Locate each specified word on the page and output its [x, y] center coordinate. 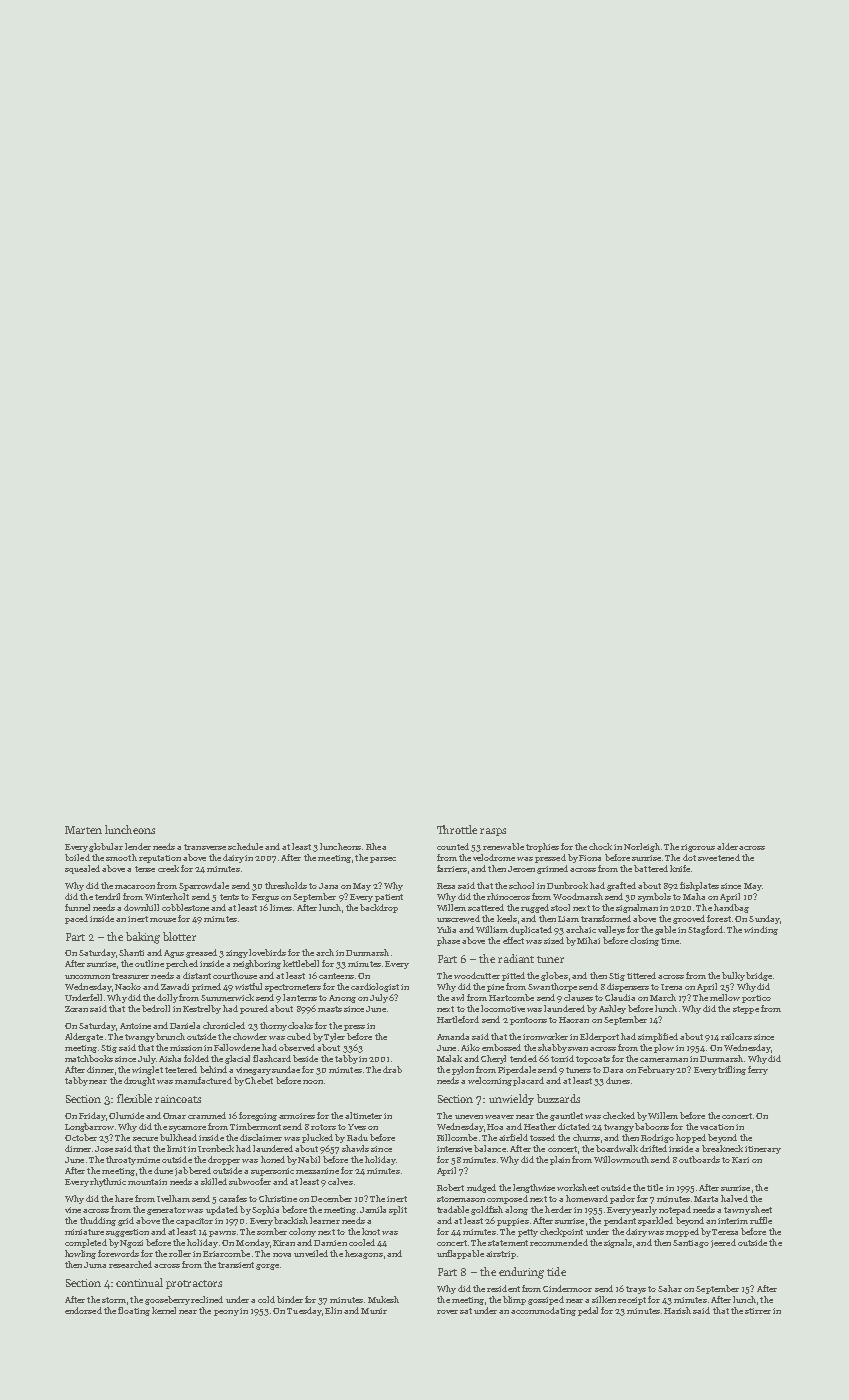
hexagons [364, 1254]
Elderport [599, 1037]
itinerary [763, 1150]
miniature [84, 1232]
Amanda [453, 1036]
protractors [194, 1284]
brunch [170, 1036]
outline [149, 963]
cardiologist [375, 987]
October [81, 1137]
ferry [758, 1070]
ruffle [761, 1220]
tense [145, 869]
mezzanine [317, 1171]
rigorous [698, 848]
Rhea [376, 846]
